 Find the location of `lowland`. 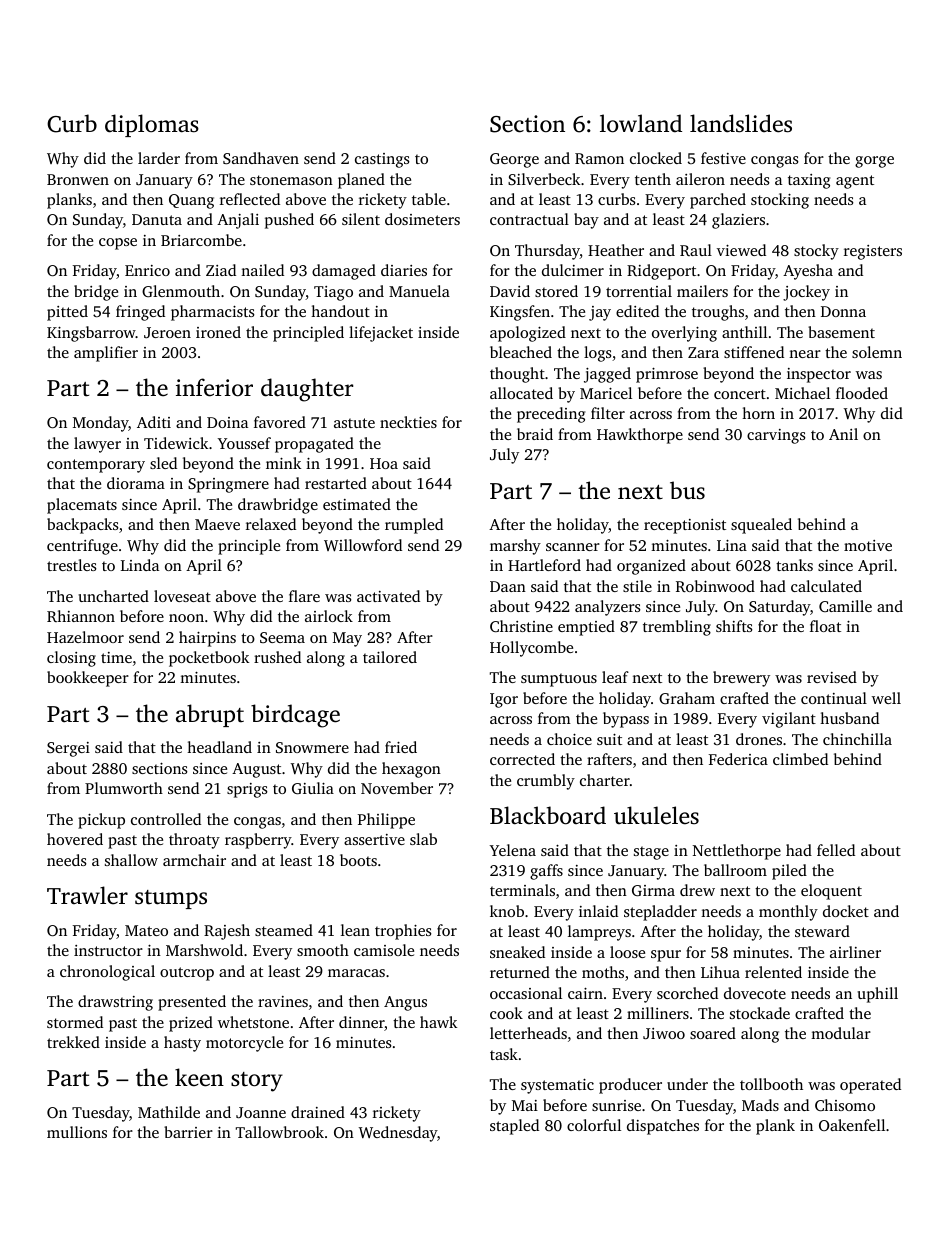

lowland is located at coordinates (641, 123).
